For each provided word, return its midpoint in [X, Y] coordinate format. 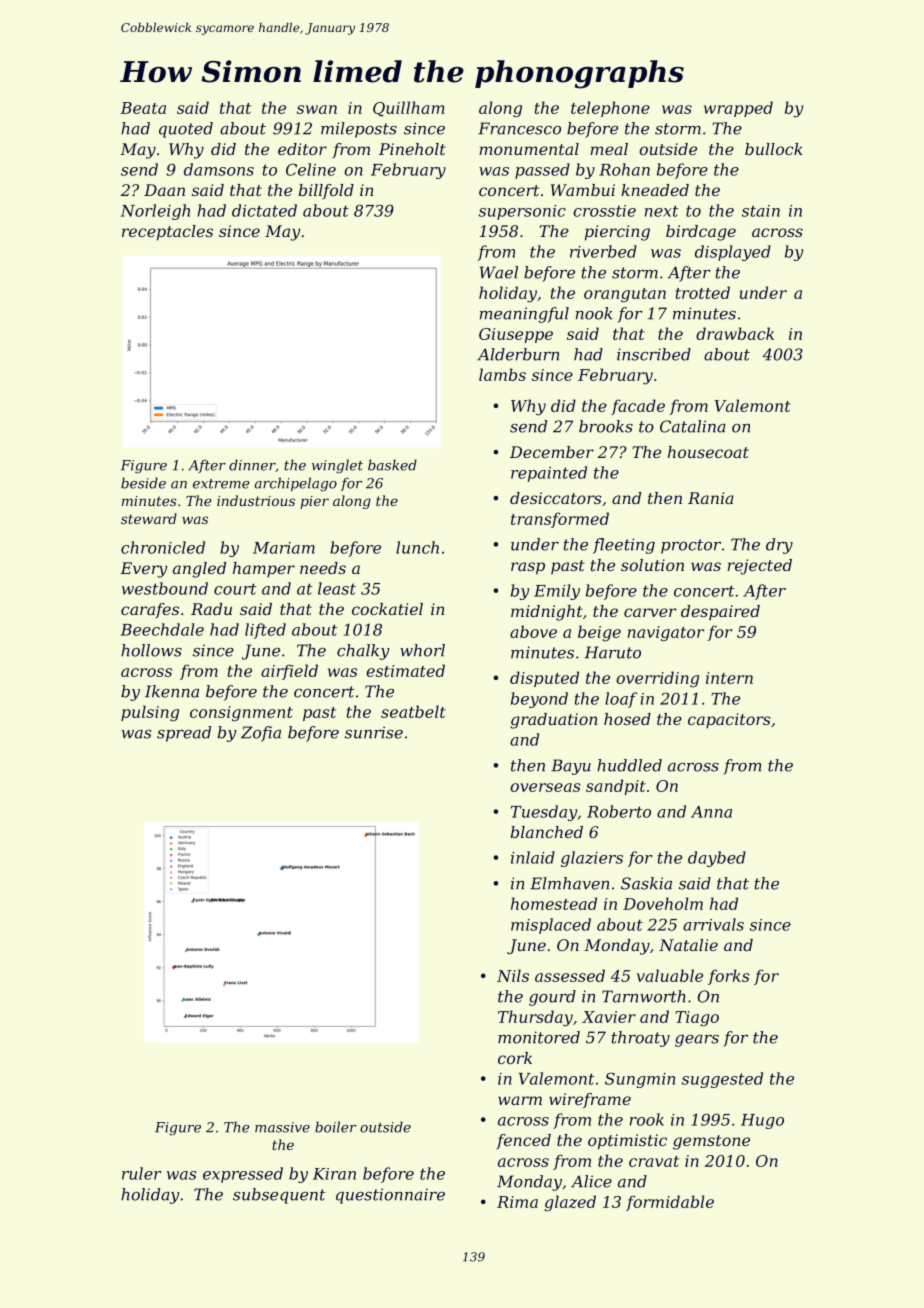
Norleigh [155, 212]
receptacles [167, 233]
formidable [670, 1203]
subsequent [279, 1196]
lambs [502, 374]
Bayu [571, 767]
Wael [499, 272]
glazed [570, 1203]
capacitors [729, 721]
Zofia [261, 734]
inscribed [654, 354]
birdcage [701, 233]
